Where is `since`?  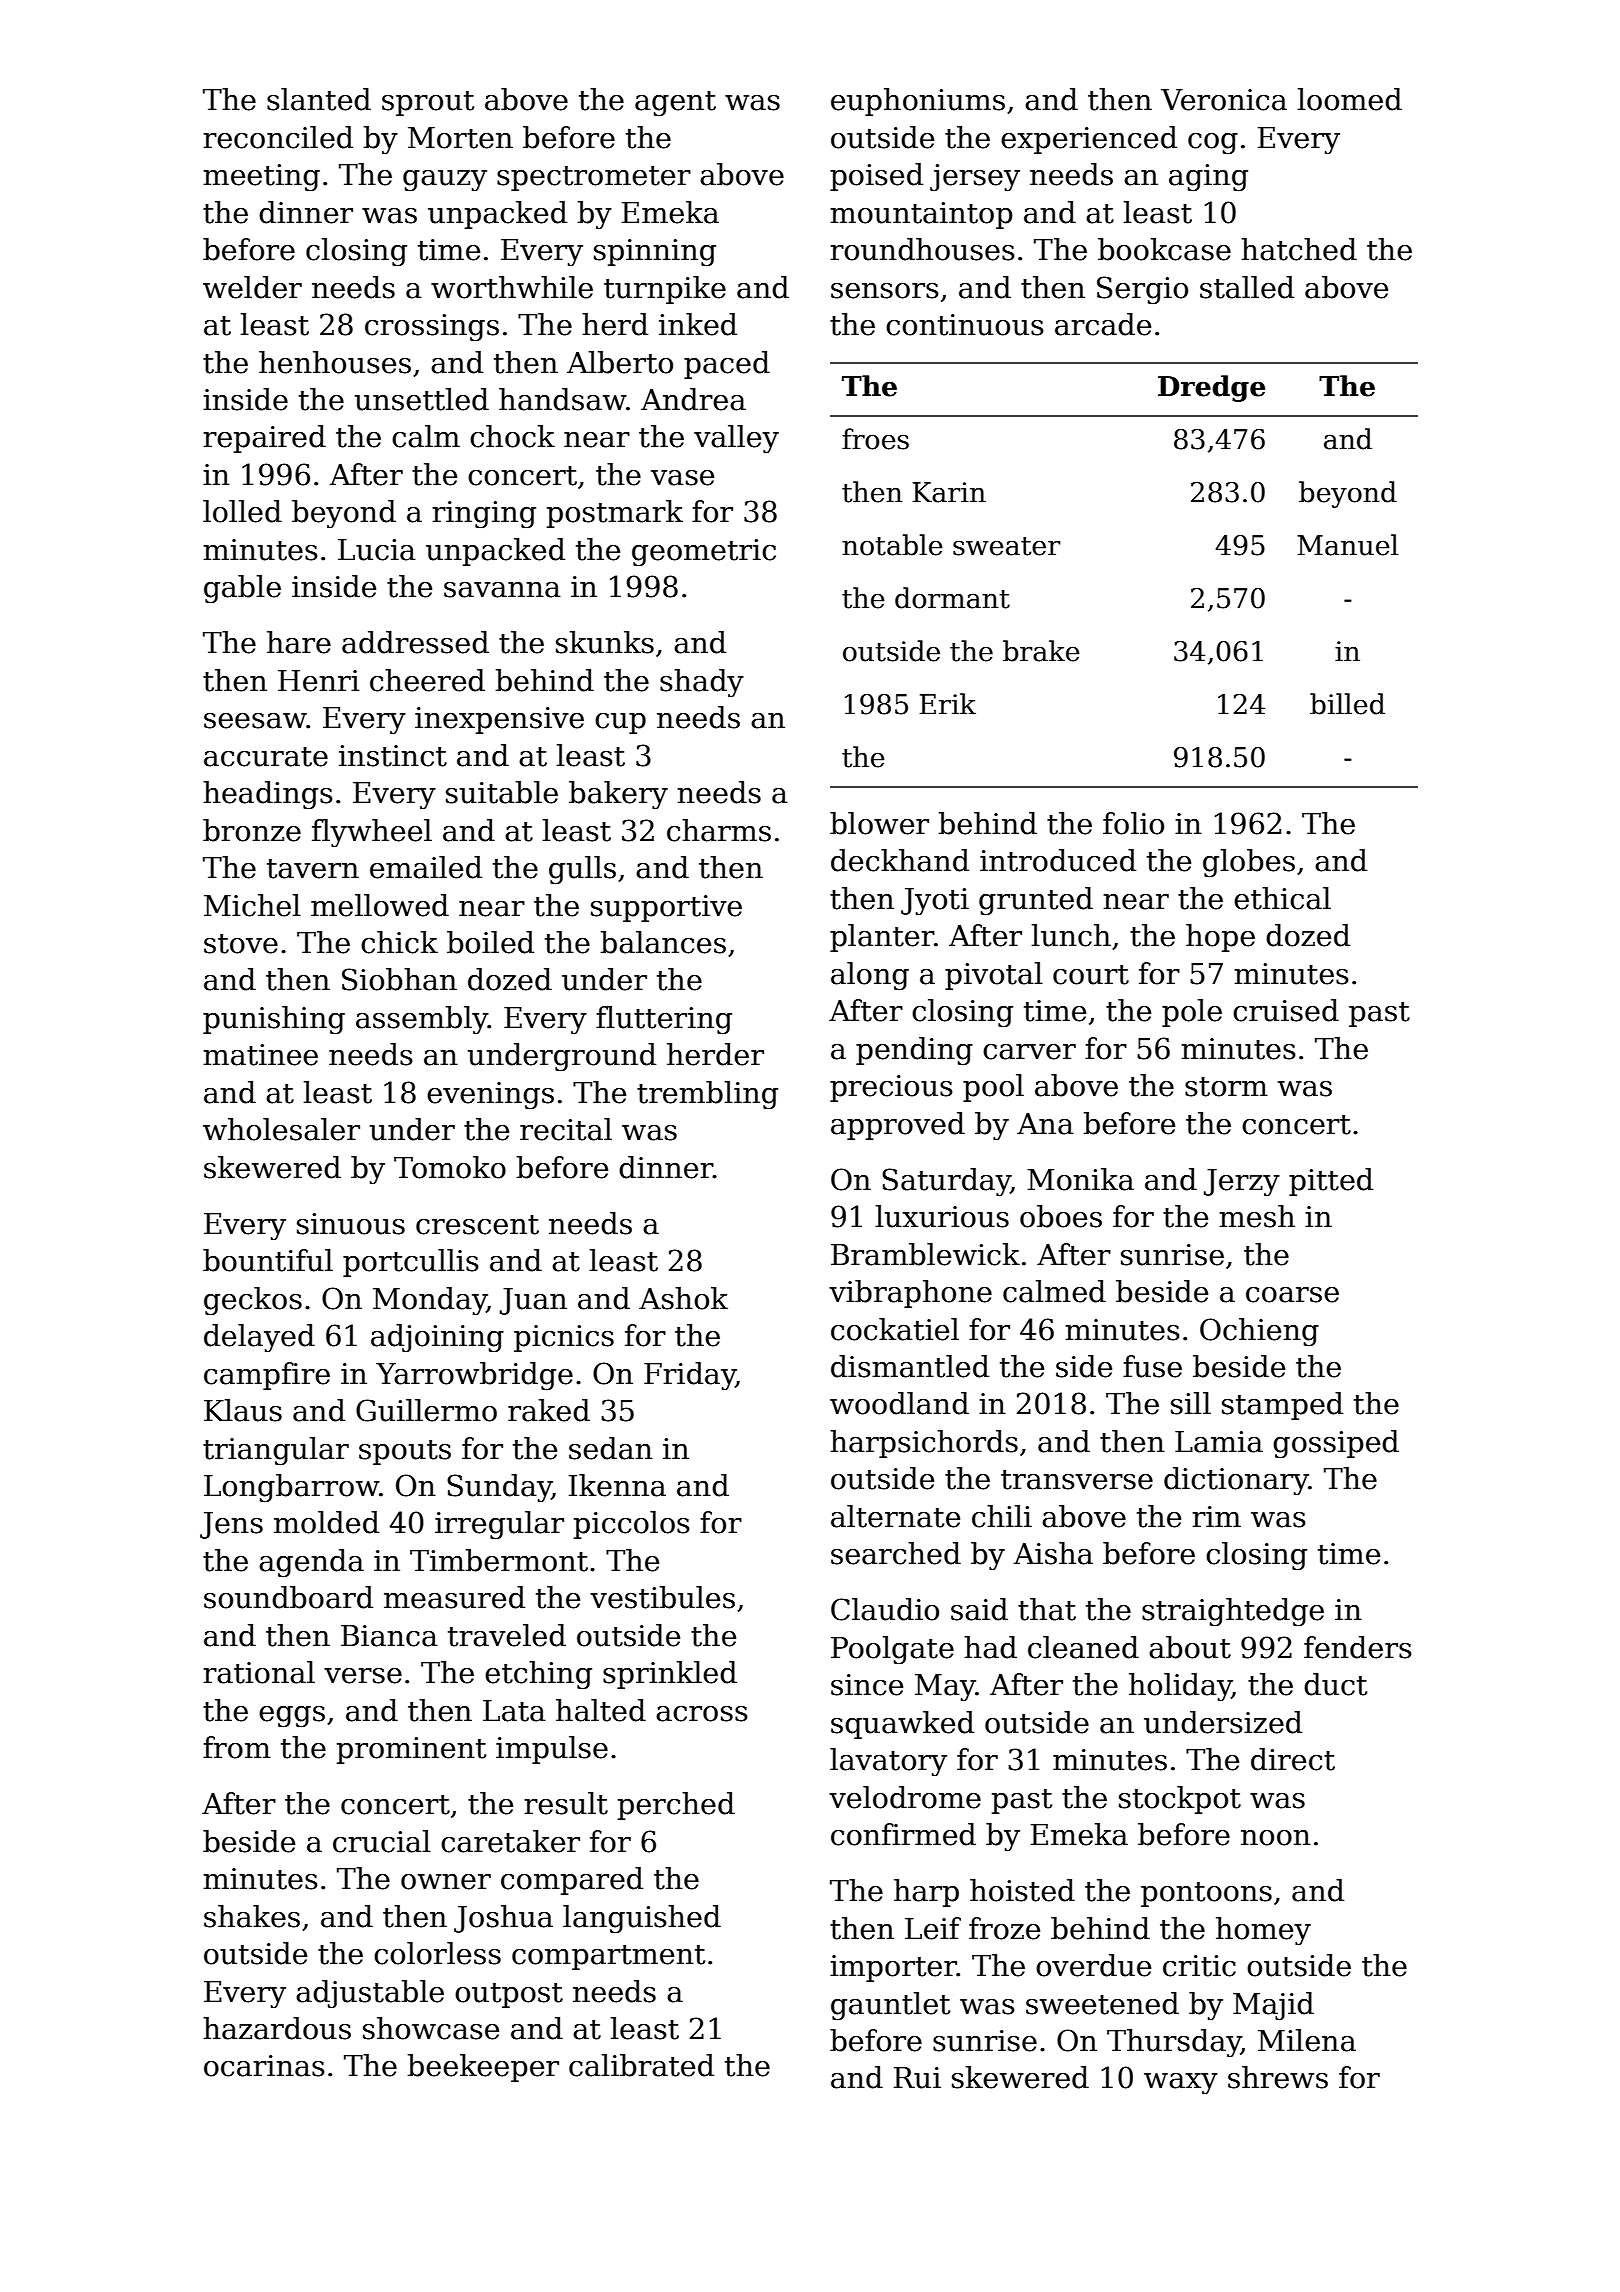
since is located at coordinates (867, 1685).
